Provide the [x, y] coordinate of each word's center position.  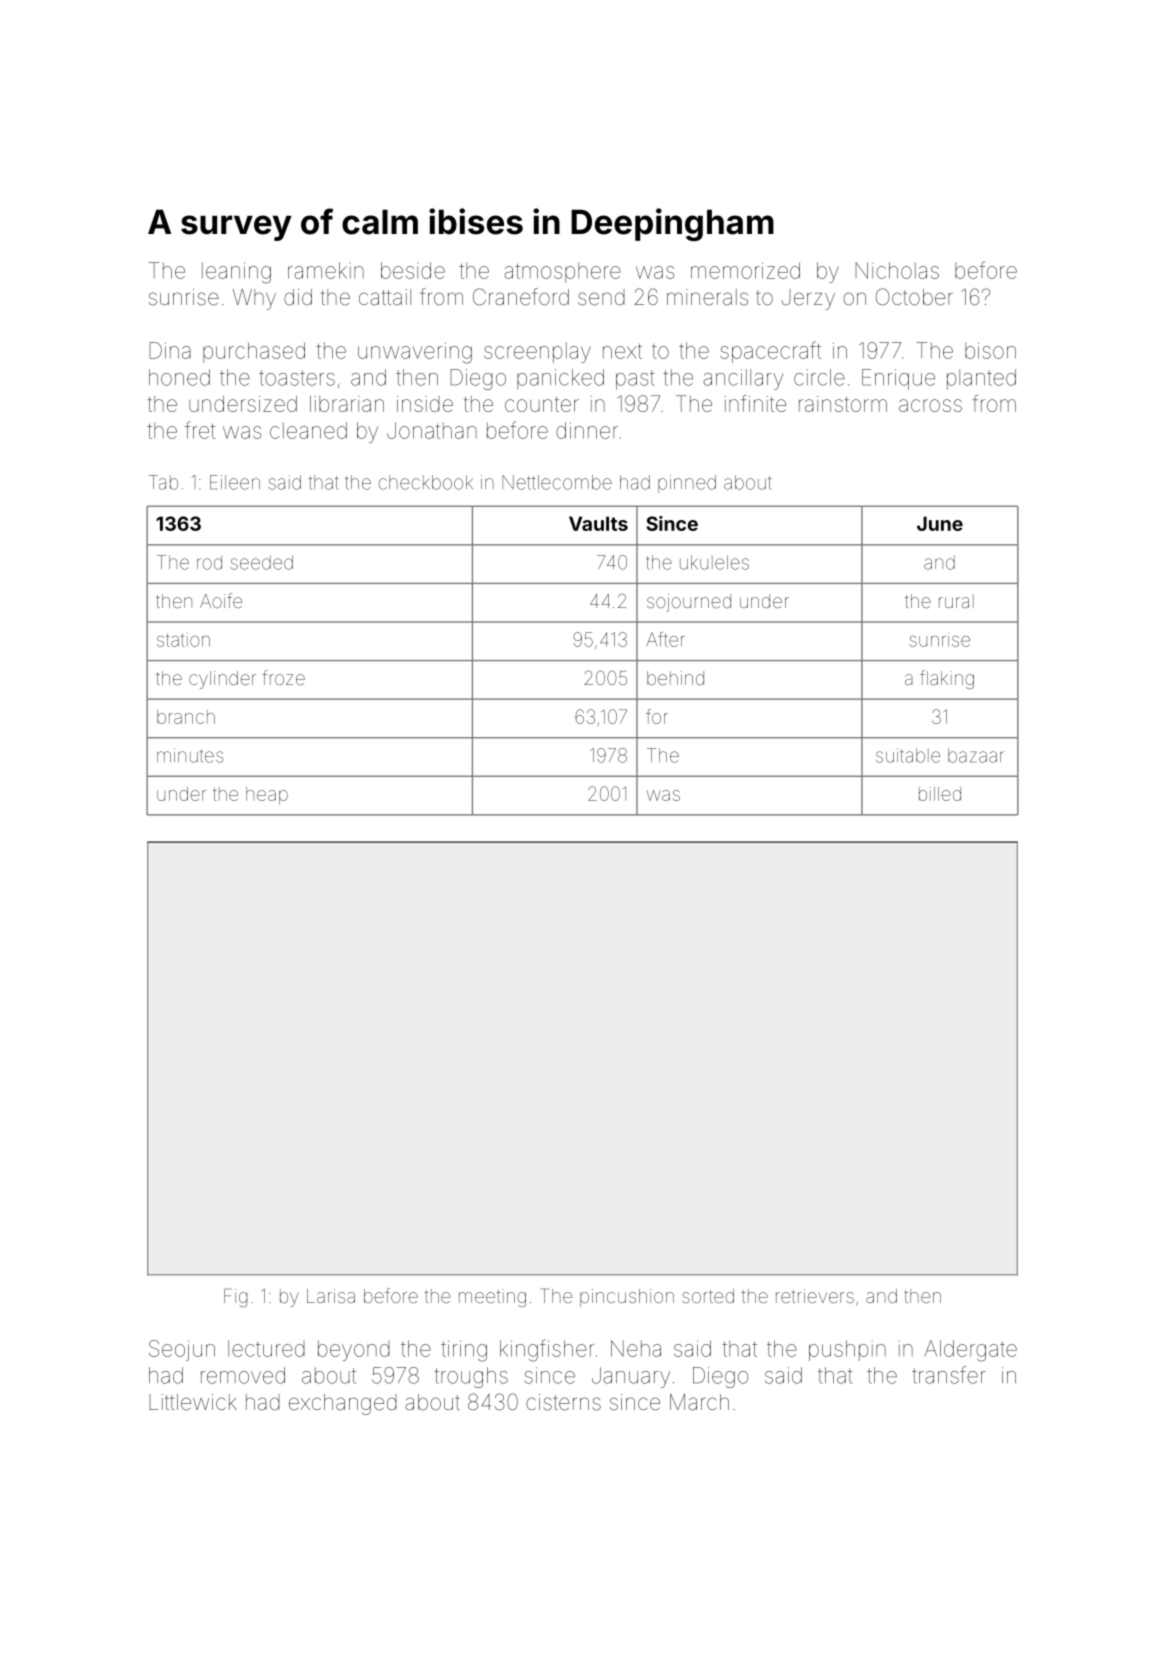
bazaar [976, 755]
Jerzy [808, 299]
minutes [190, 755]
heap [267, 796]
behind [675, 678]
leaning [236, 273]
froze [283, 677]
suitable [908, 755]
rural [956, 601]
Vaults [598, 523]
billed [940, 794]
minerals [707, 297]
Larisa [331, 1296]
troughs [471, 1377]
